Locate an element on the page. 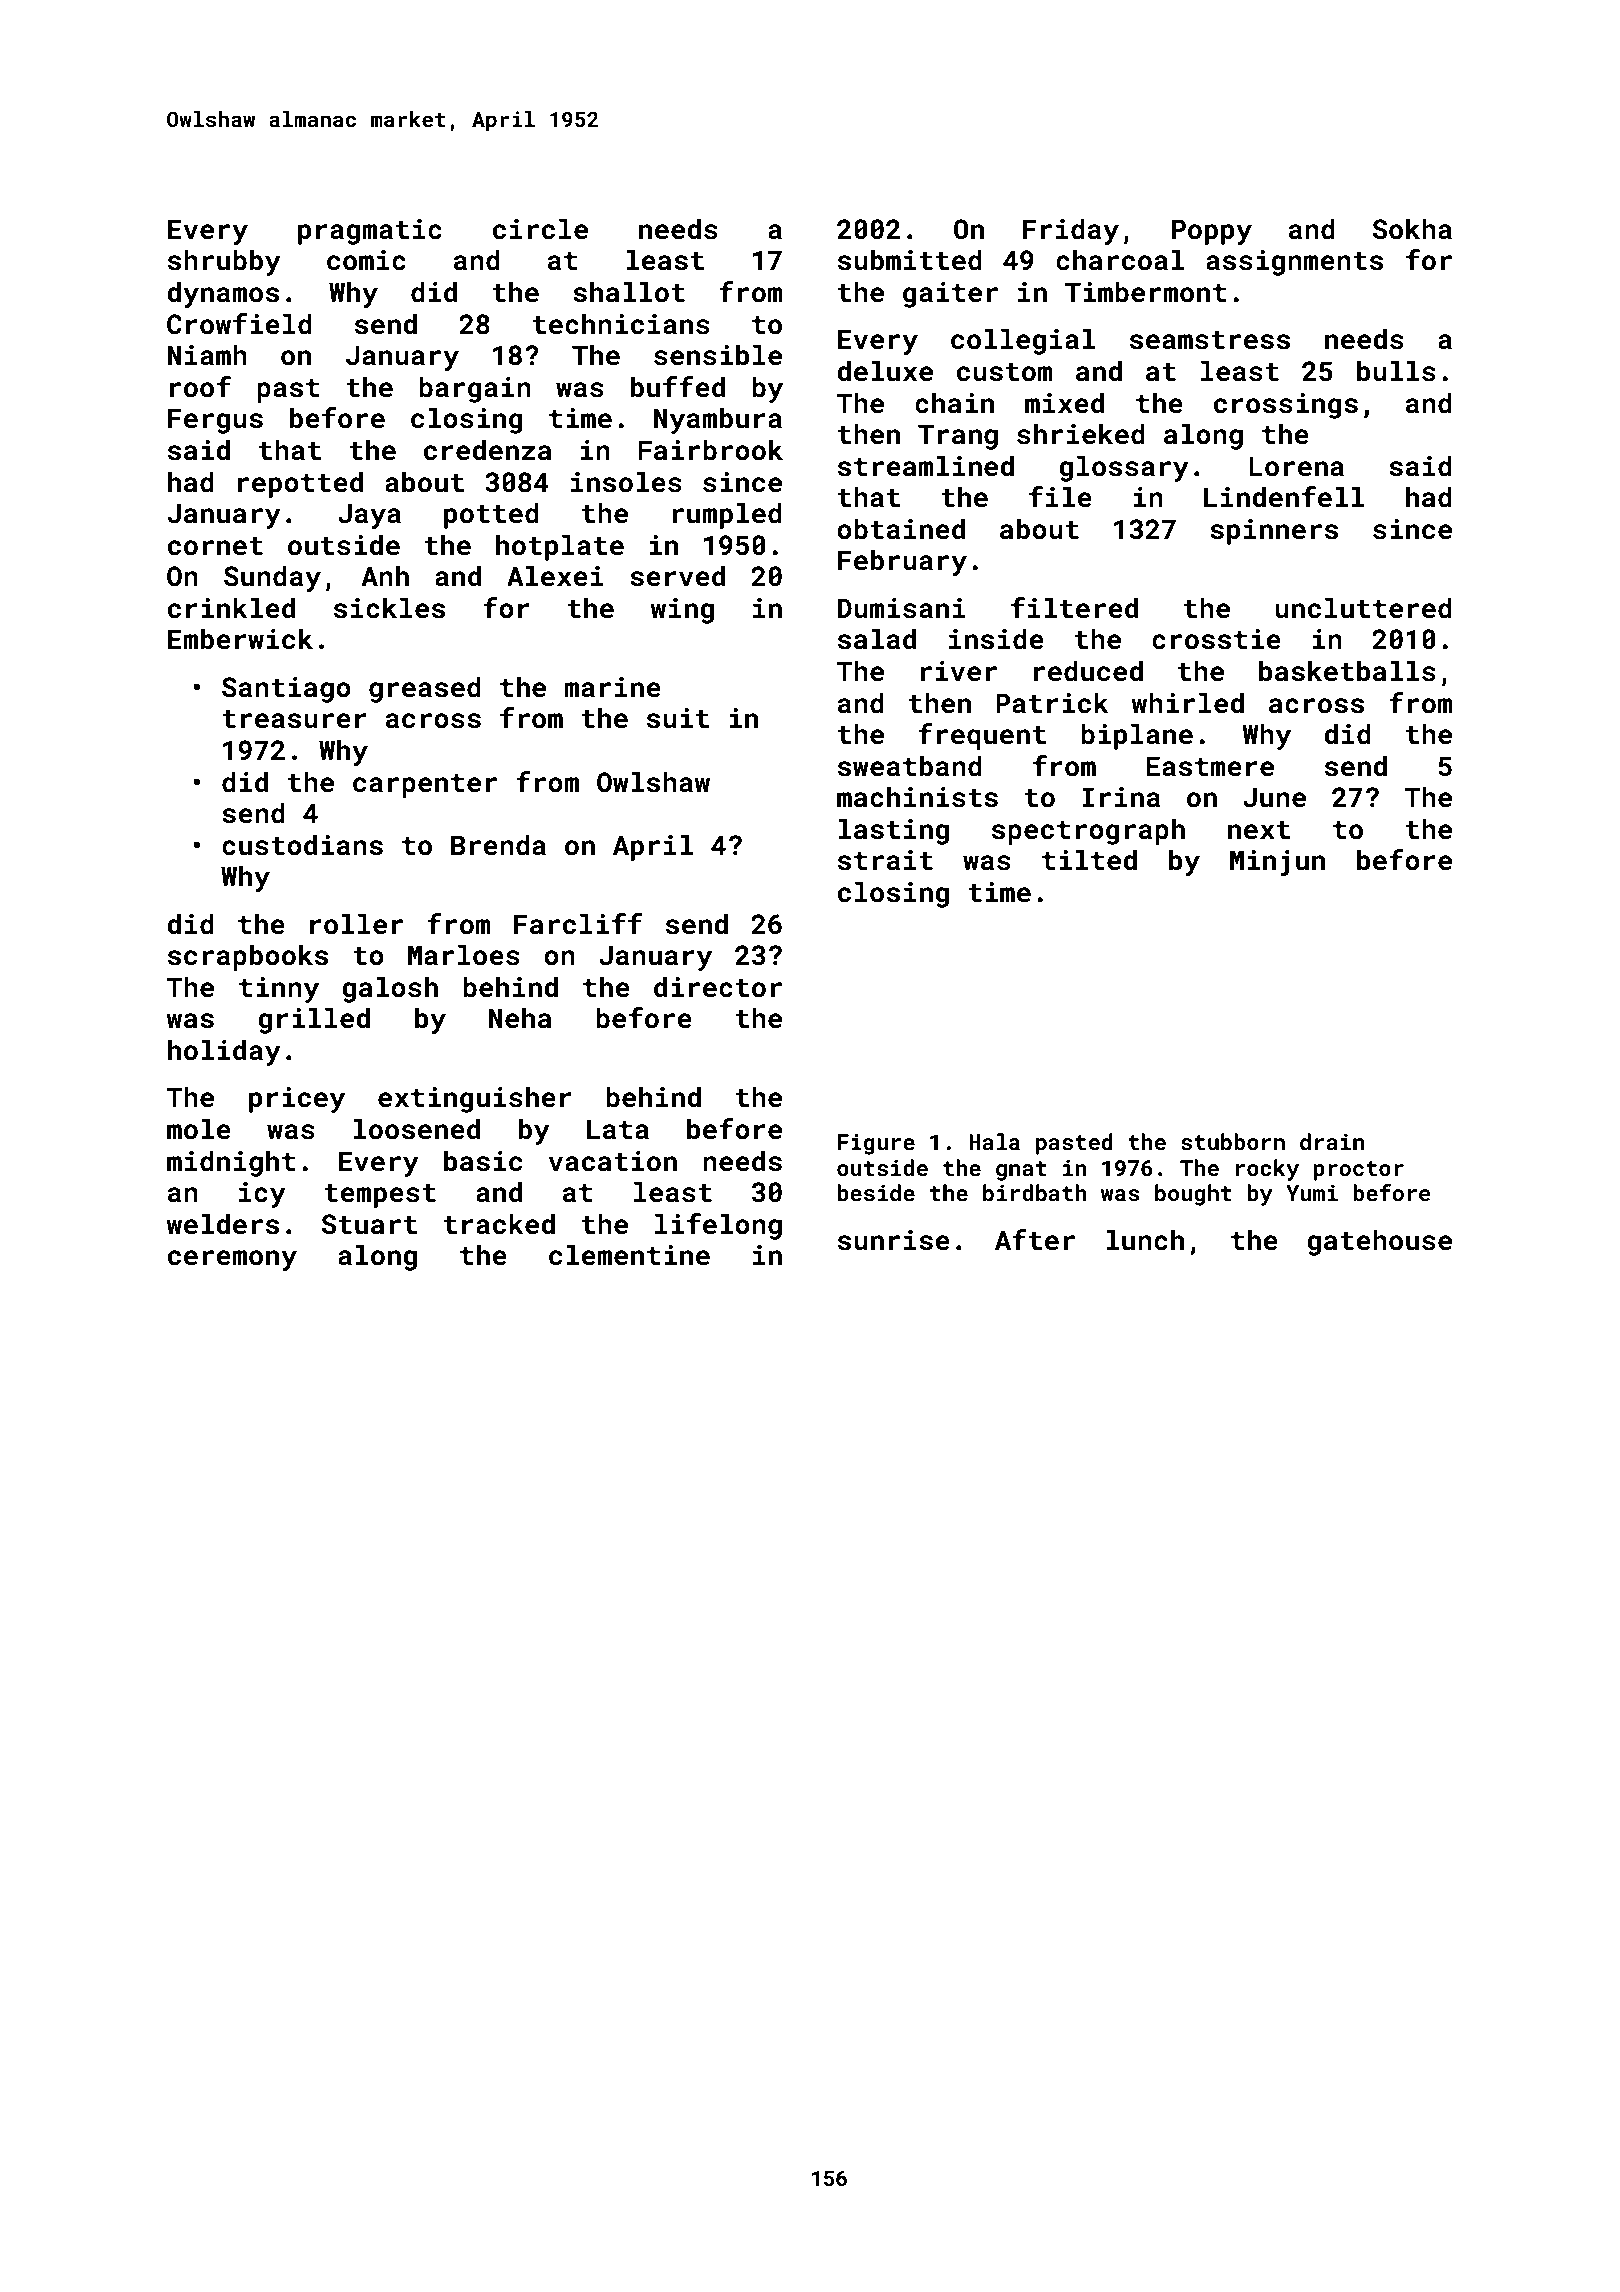 The image size is (1620, 2292). Sunday is located at coordinates (272, 578).
